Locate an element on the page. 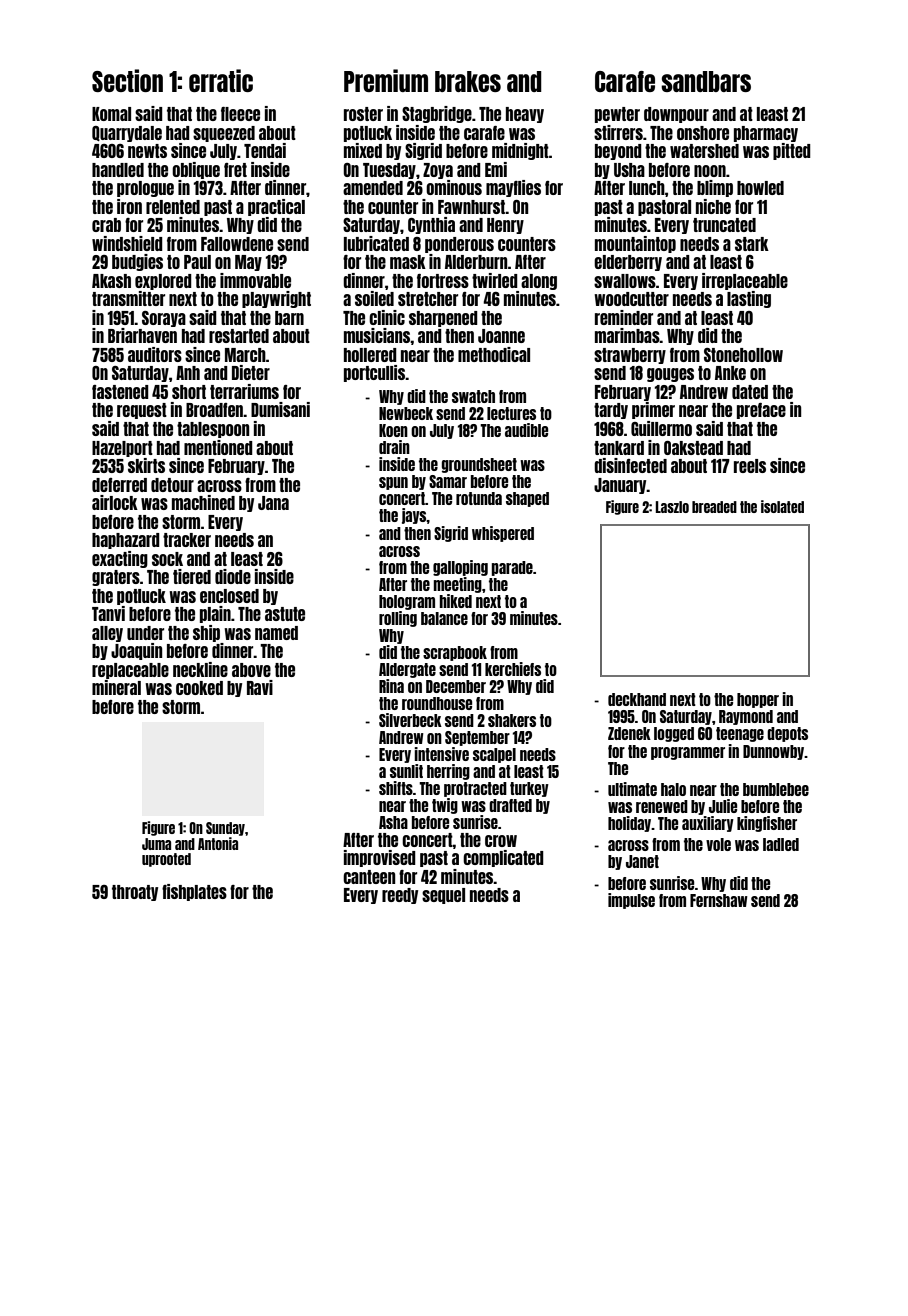 Image resolution: width=908 pixels, height=1316 pixels. midnight is located at coordinates (520, 151).
